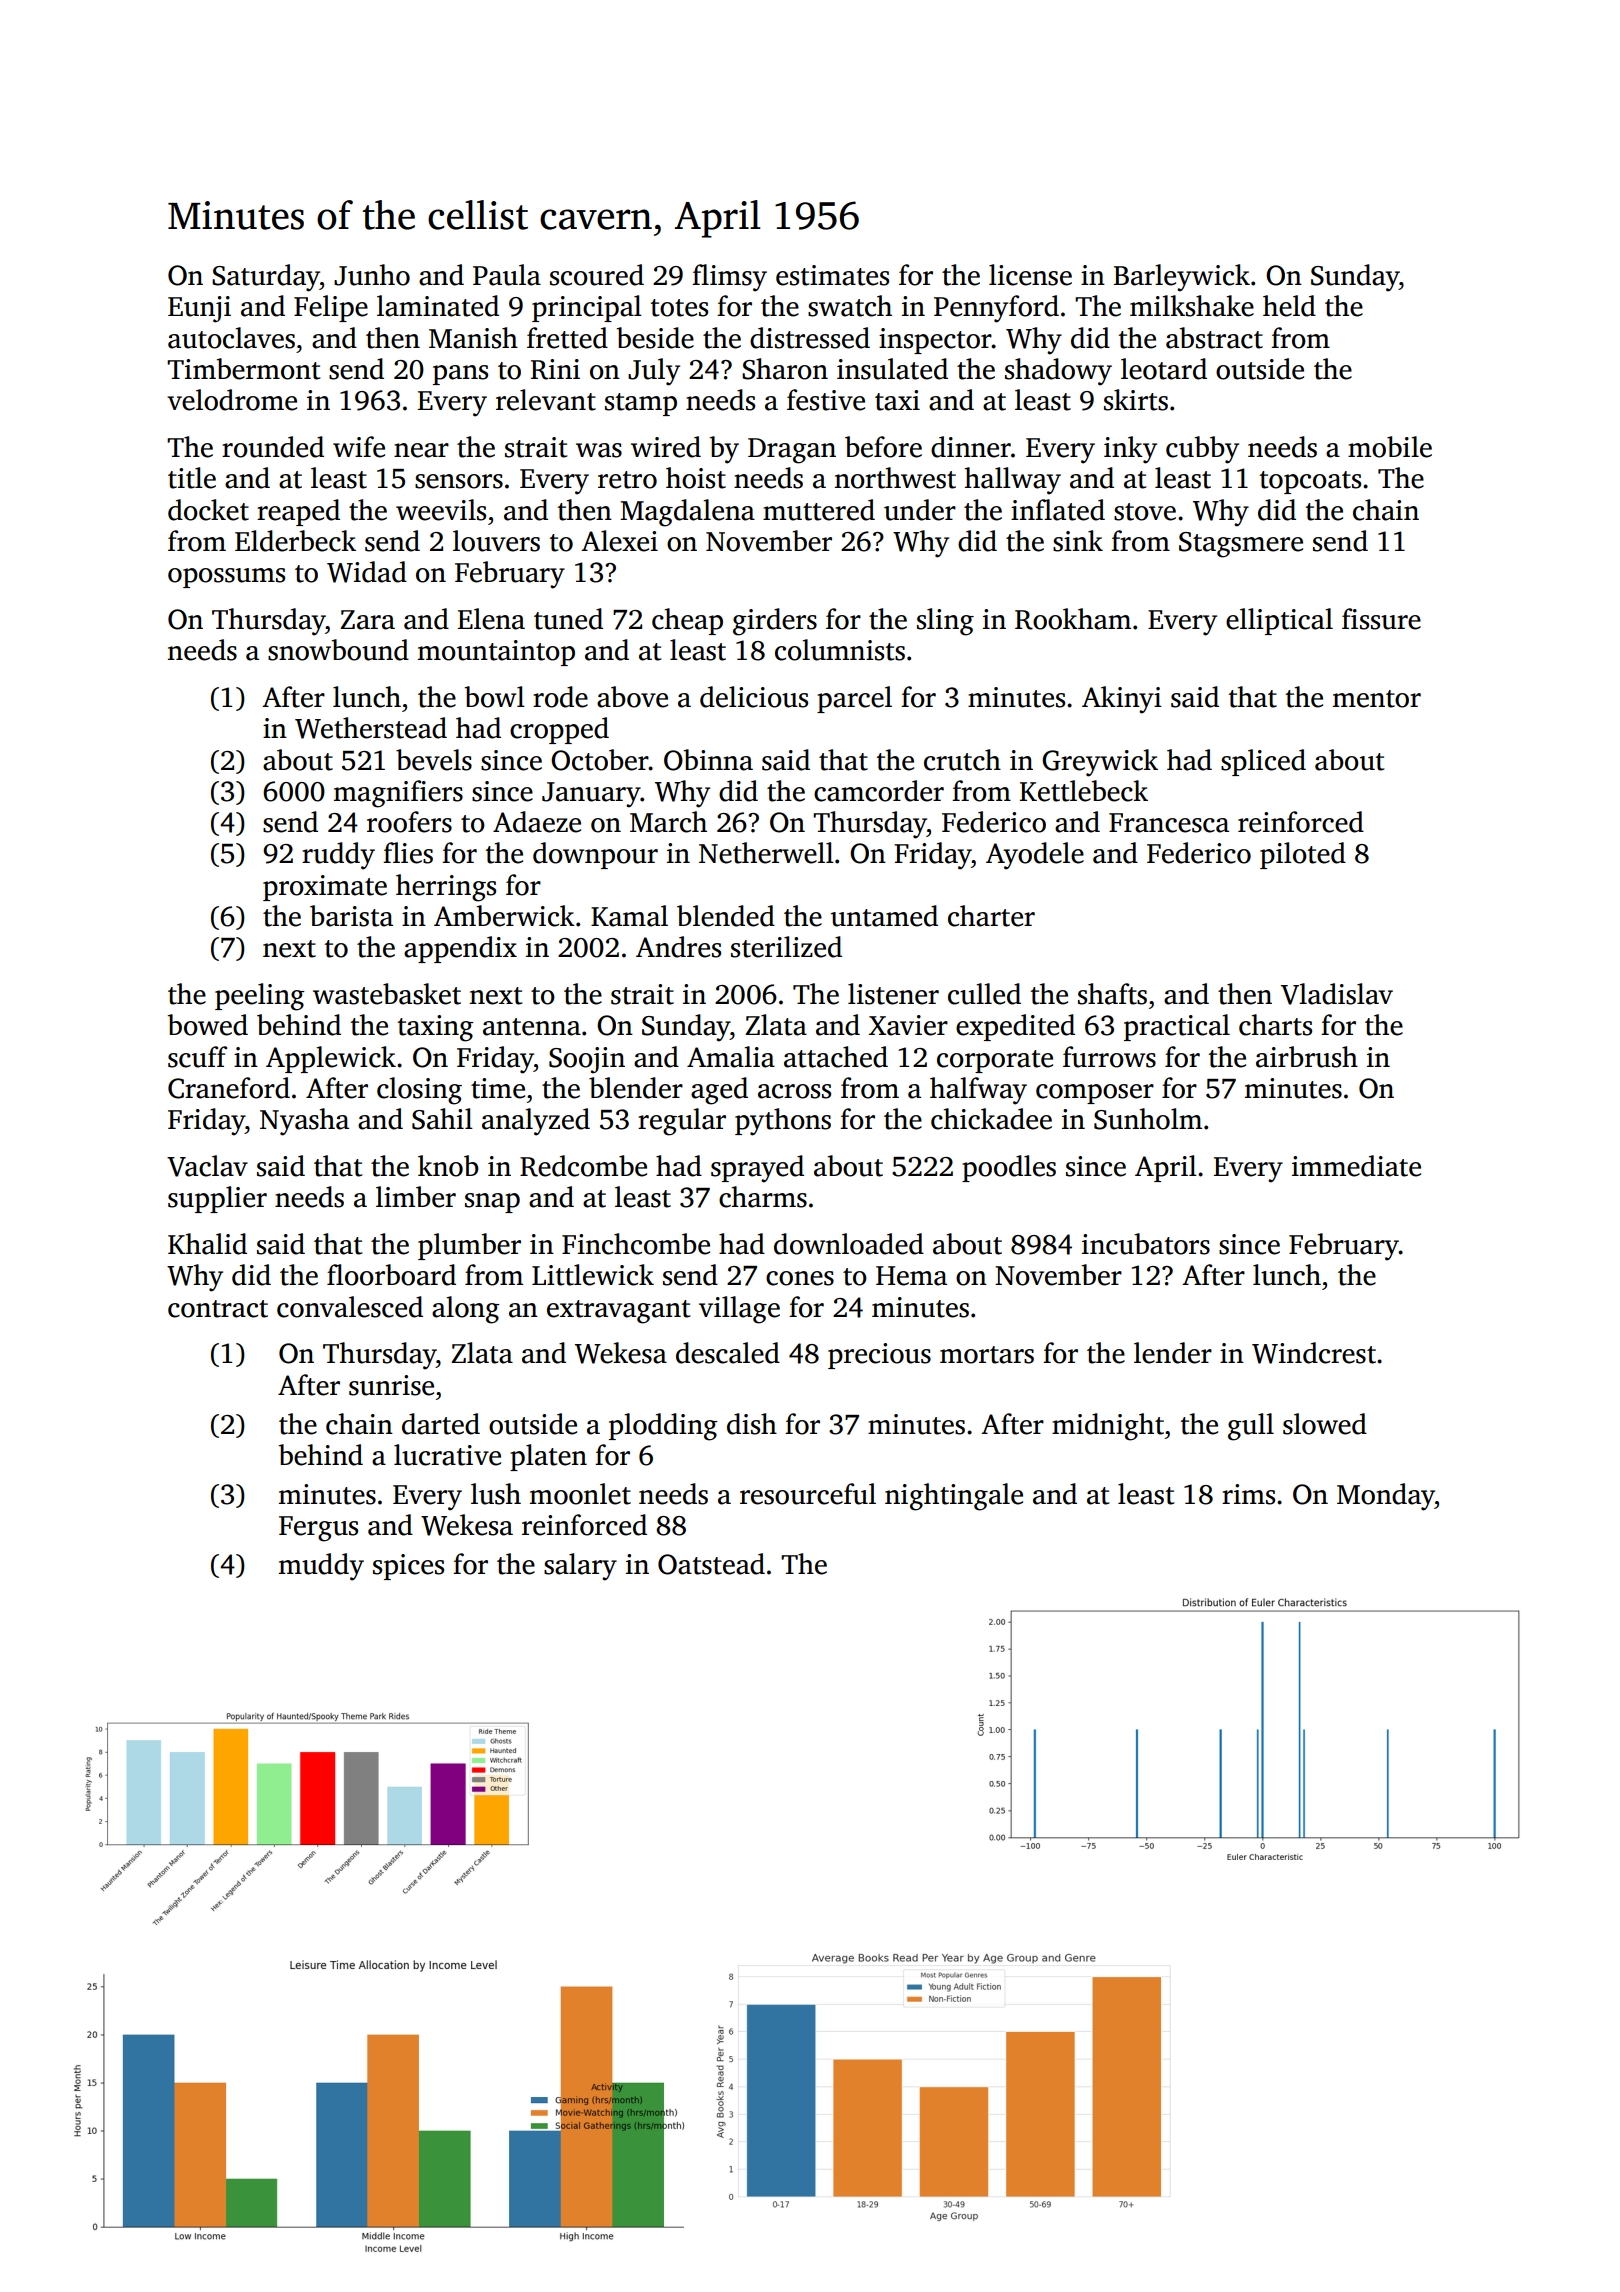 The height and width of the page is (2292, 1620). What do you see at coordinates (199, 309) in the page?
I see `Eunji` at bounding box center [199, 309].
